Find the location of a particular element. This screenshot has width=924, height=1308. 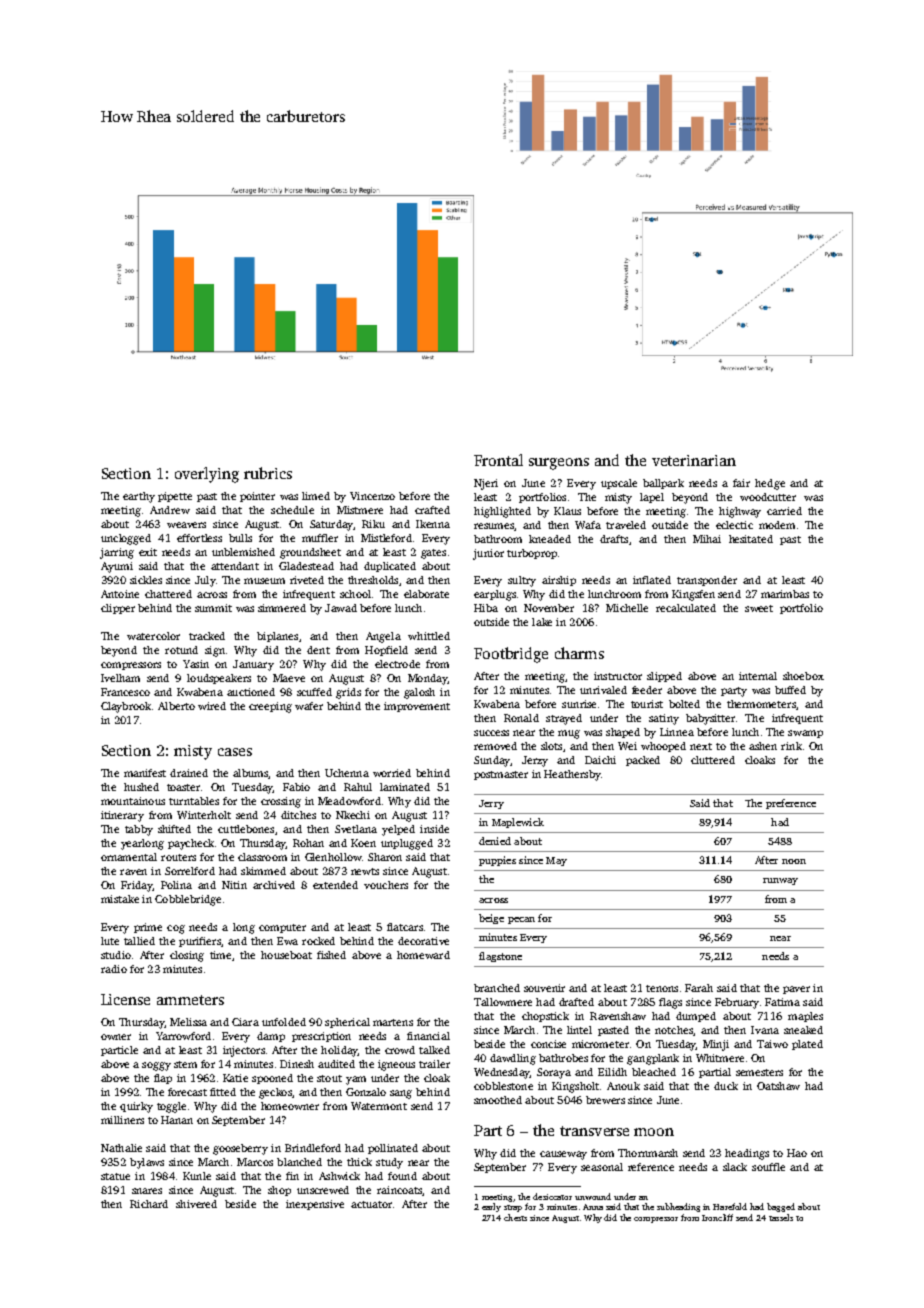

Hao is located at coordinates (797, 1153).
